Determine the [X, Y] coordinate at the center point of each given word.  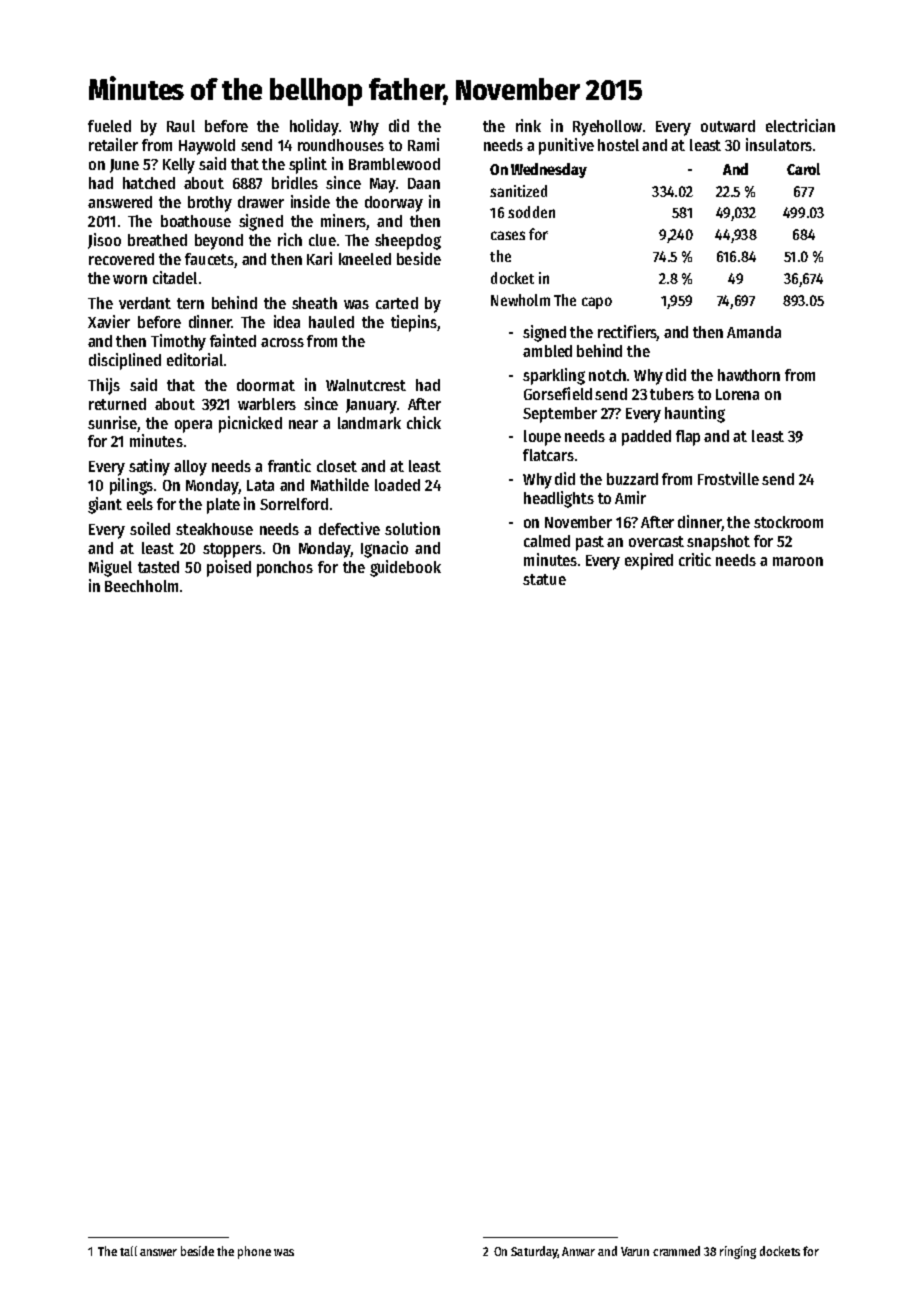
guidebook [405, 568]
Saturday [534, 1252]
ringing [738, 1252]
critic [695, 559]
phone [254, 1252]
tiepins [414, 323]
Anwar [578, 1251]
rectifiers [628, 333]
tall [128, 1251]
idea [287, 321]
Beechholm [141, 586]
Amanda [754, 332]
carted [397, 303]
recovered [121, 259]
